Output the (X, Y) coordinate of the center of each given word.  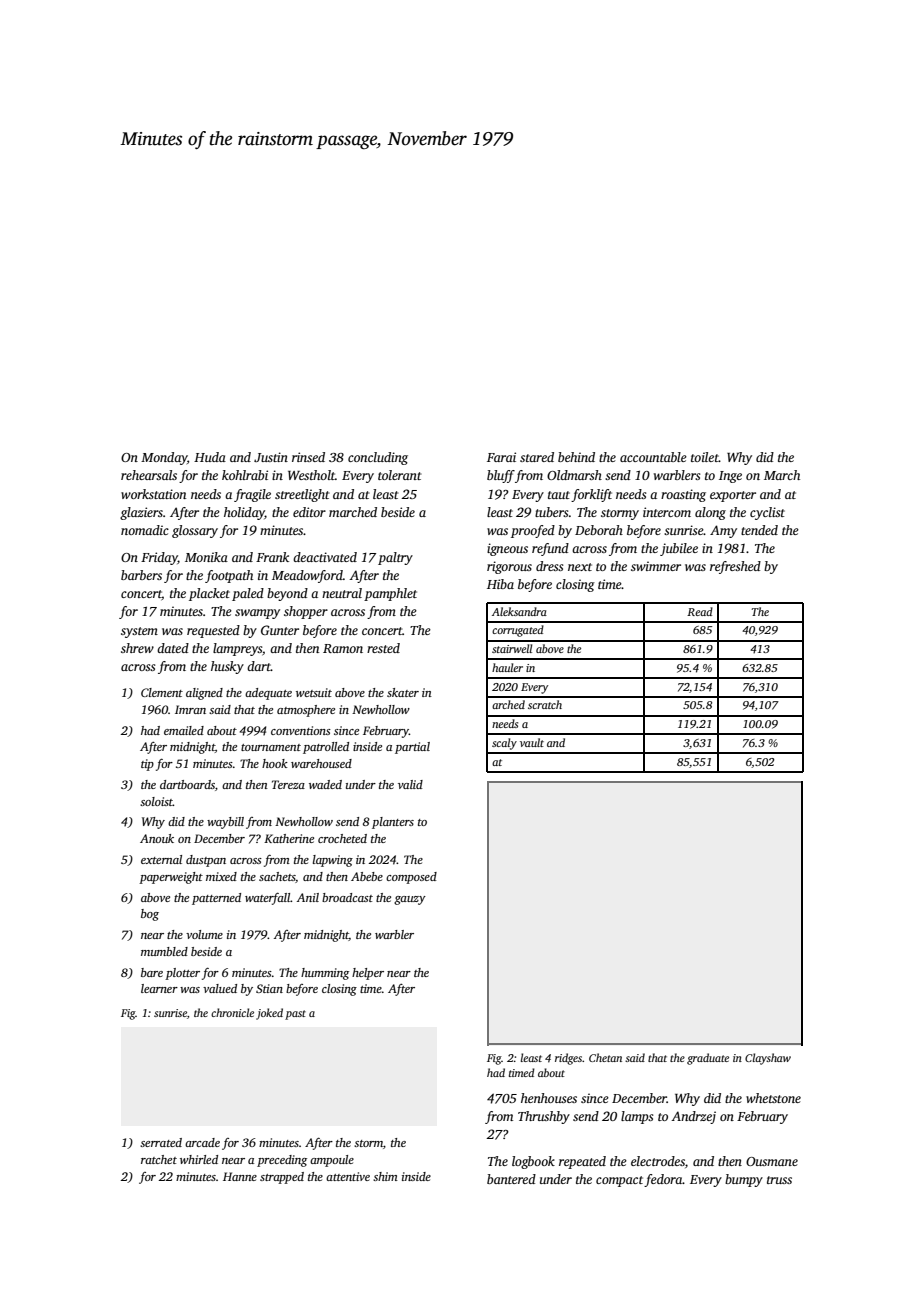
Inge (730, 477)
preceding (282, 1161)
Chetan (605, 1057)
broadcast (347, 897)
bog (150, 915)
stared (537, 457)
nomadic (145, 530)
